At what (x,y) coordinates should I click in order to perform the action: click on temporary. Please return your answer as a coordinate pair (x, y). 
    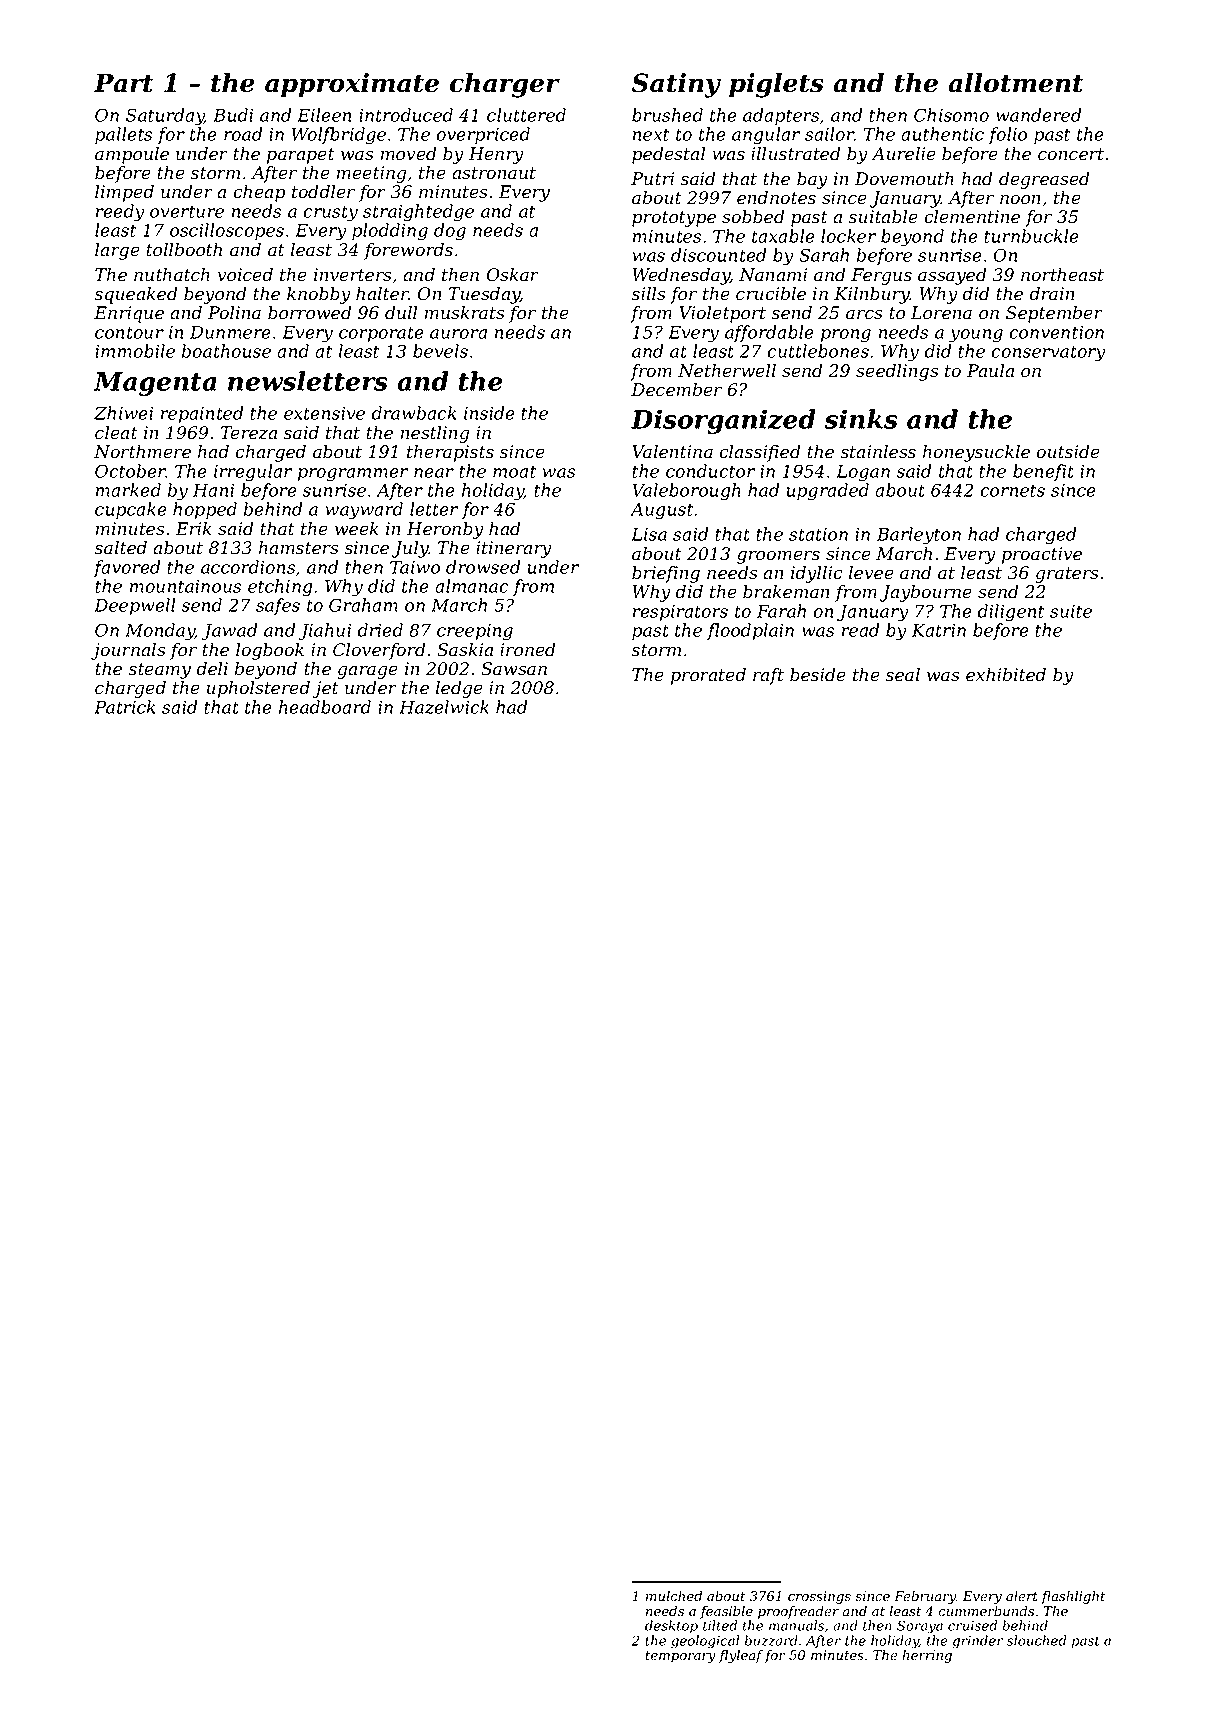
    Looking at the image, I should click on (680, 1657).
